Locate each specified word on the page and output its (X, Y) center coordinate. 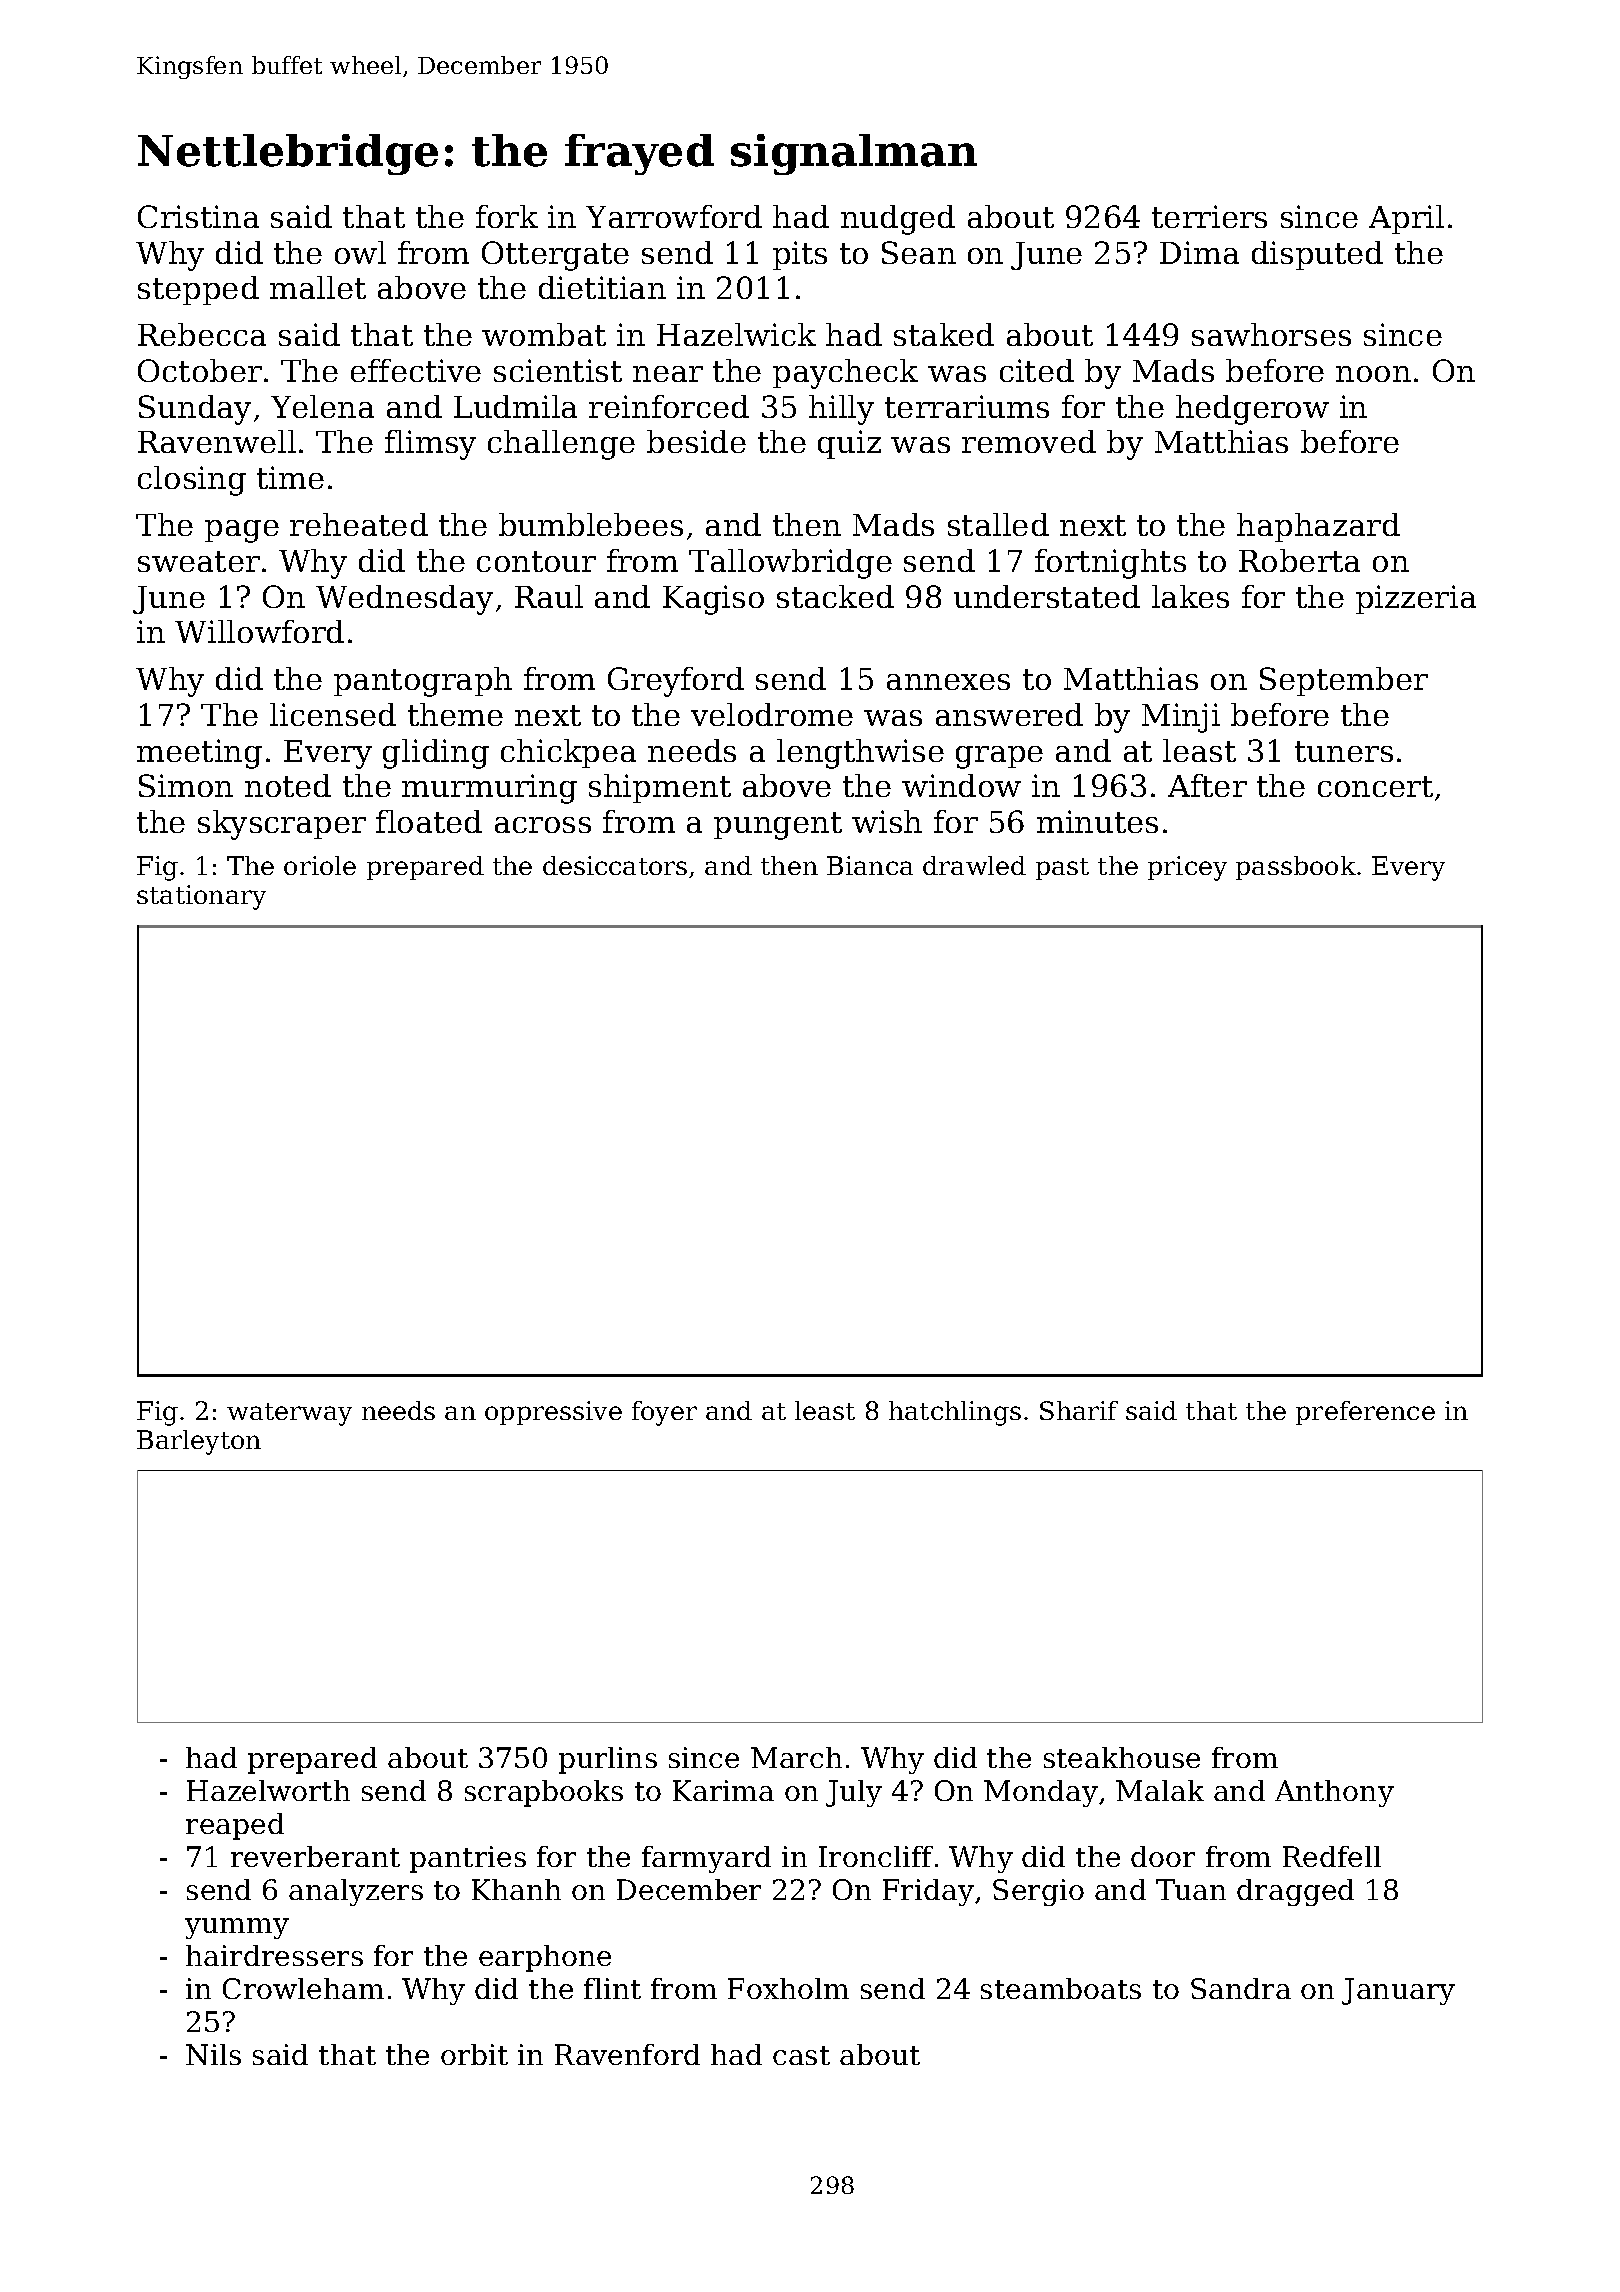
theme (455, 714)
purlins (608, 1760)
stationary (201, 897)
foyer (664, 1413)
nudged (898, 220)
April (1406, 219)
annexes (948, 682)
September (1344, 681)
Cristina (198, 216)
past (1062, 869)
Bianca (870, 865)
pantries (468, 1859)
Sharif (1079, 1410)
